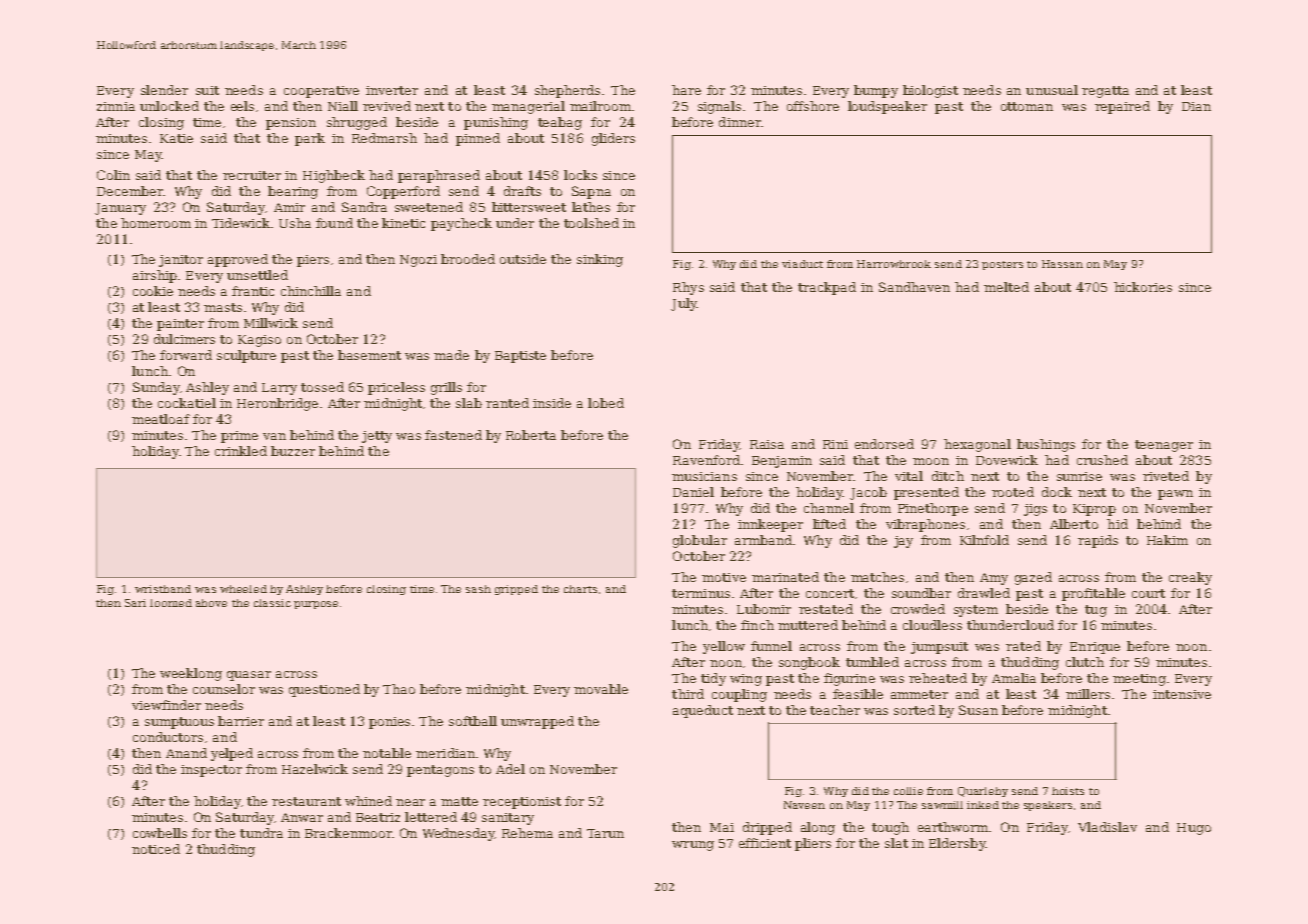  Describe the element at coordinates (241, 451) in the screenshot. I see `crinkled` at that location.
